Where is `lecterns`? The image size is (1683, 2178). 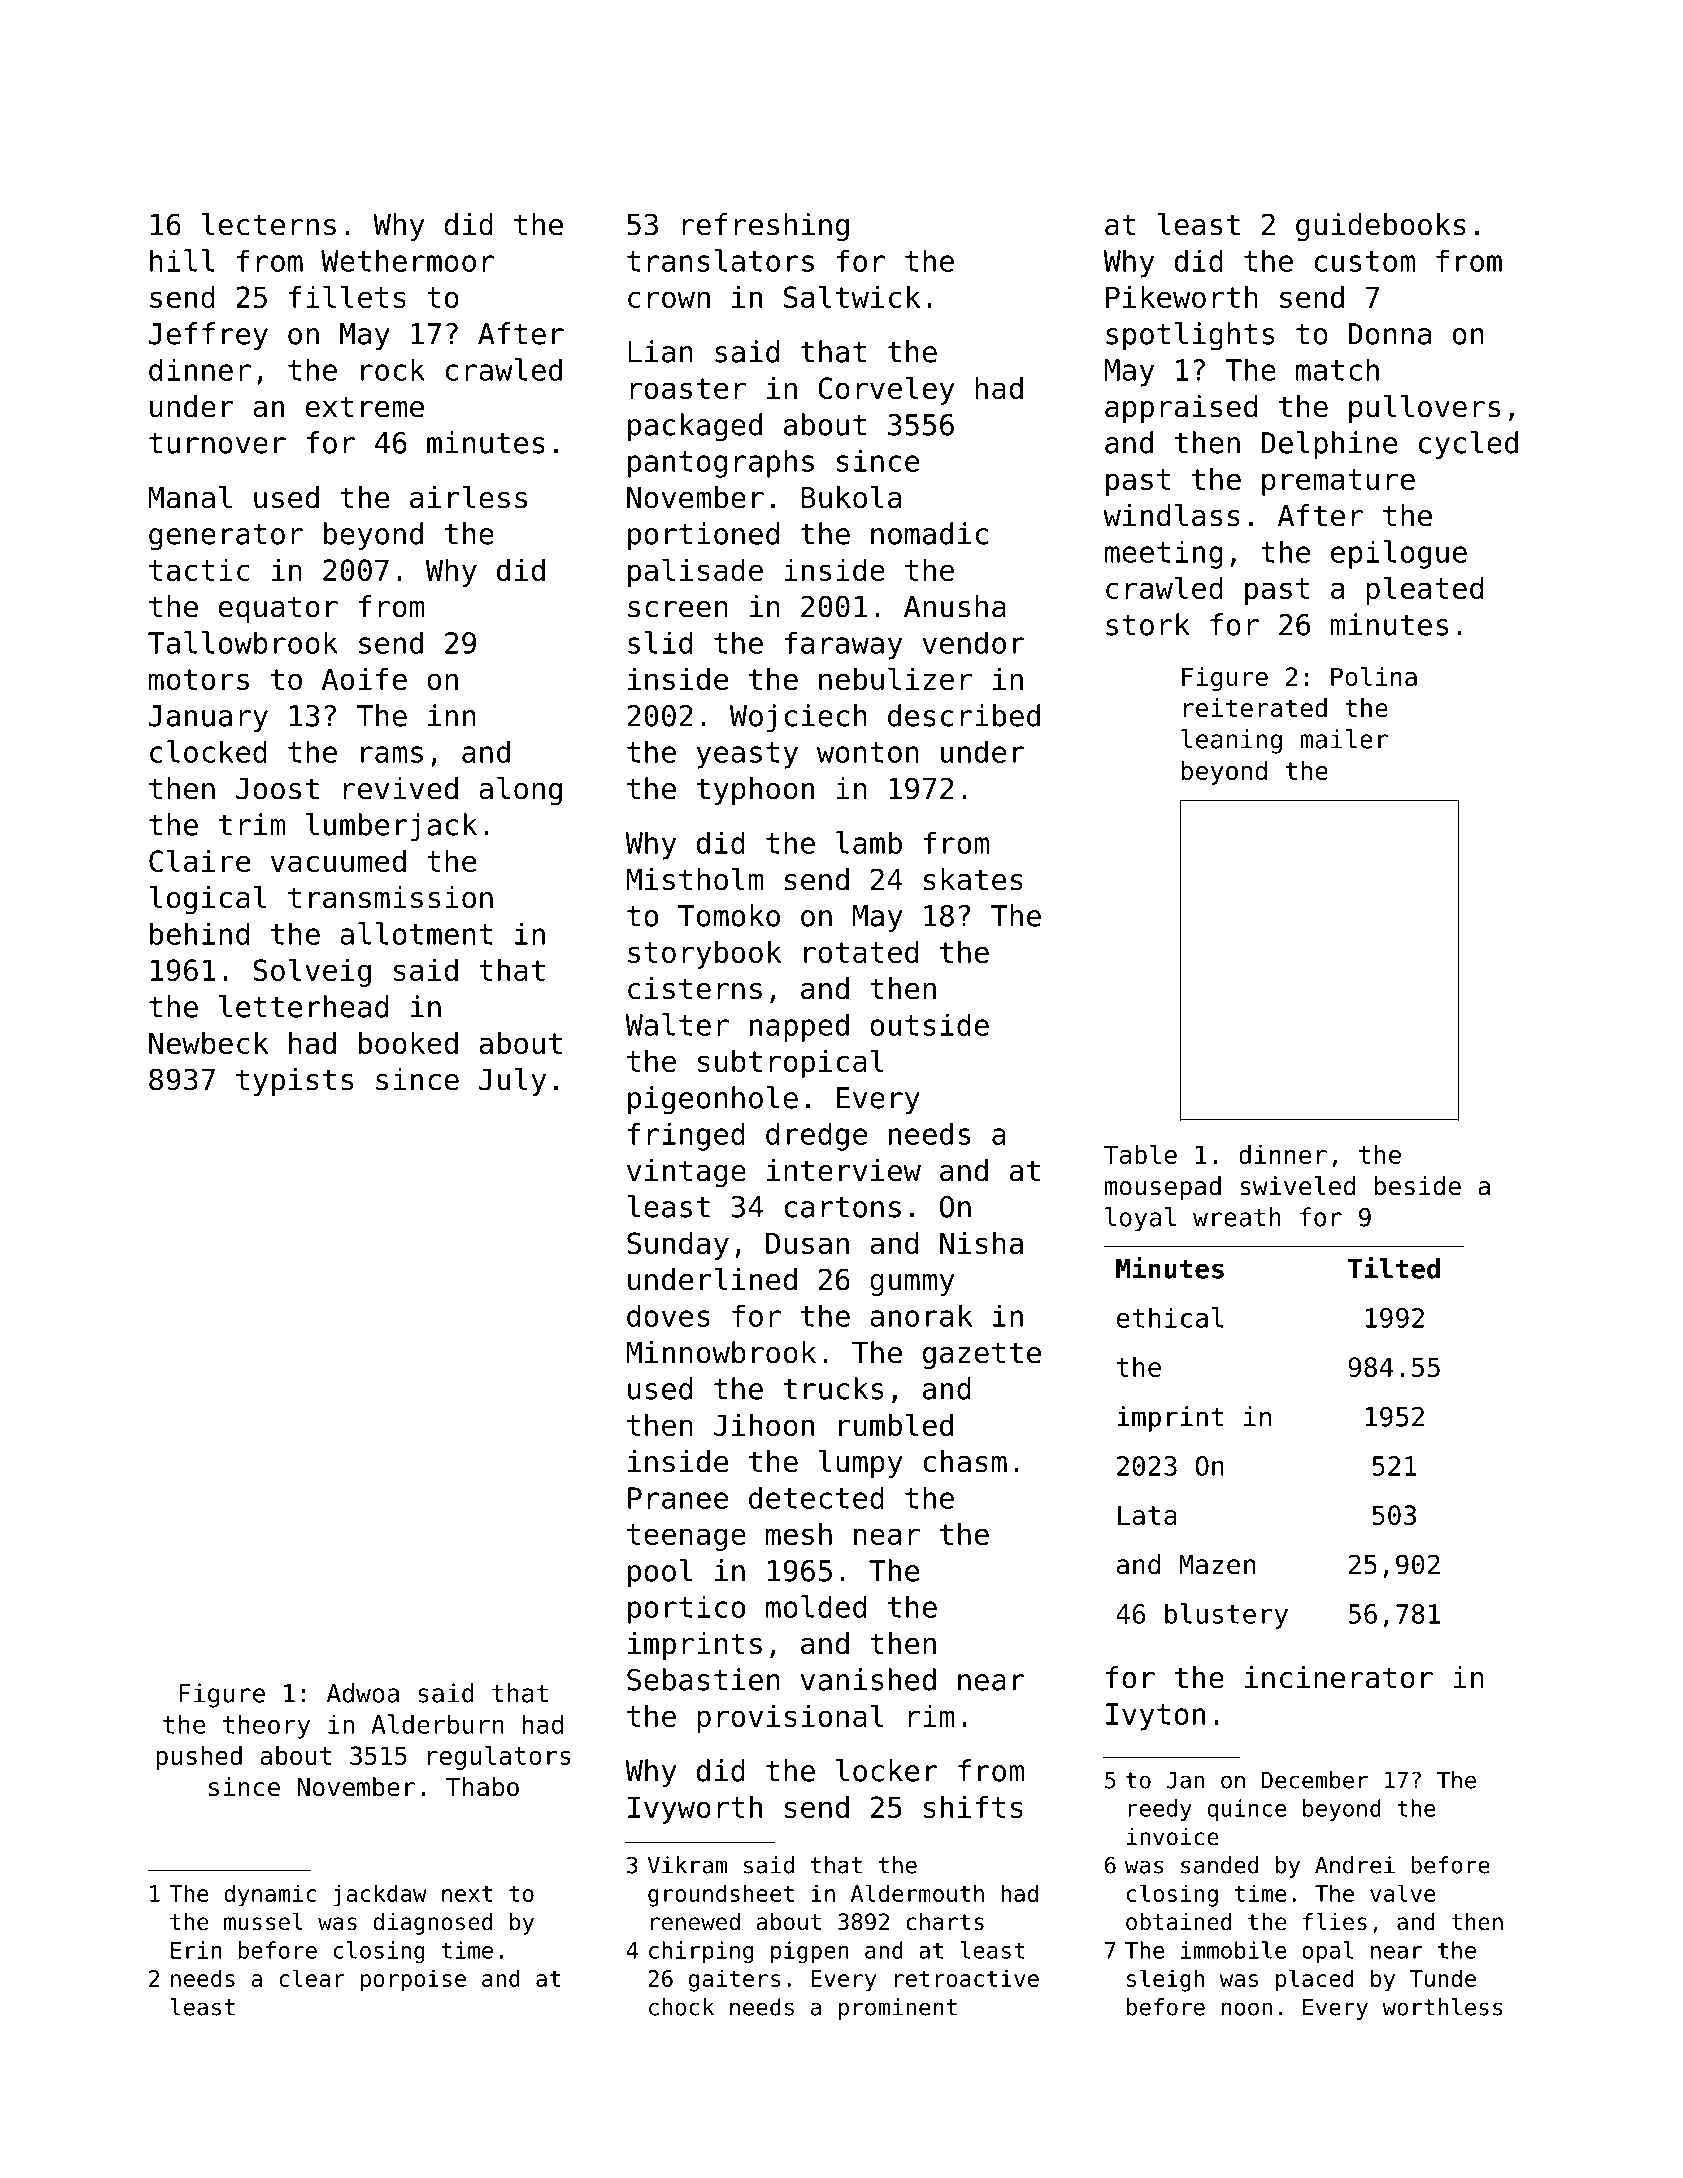
lecterns is located at coordinates (269, 224).
